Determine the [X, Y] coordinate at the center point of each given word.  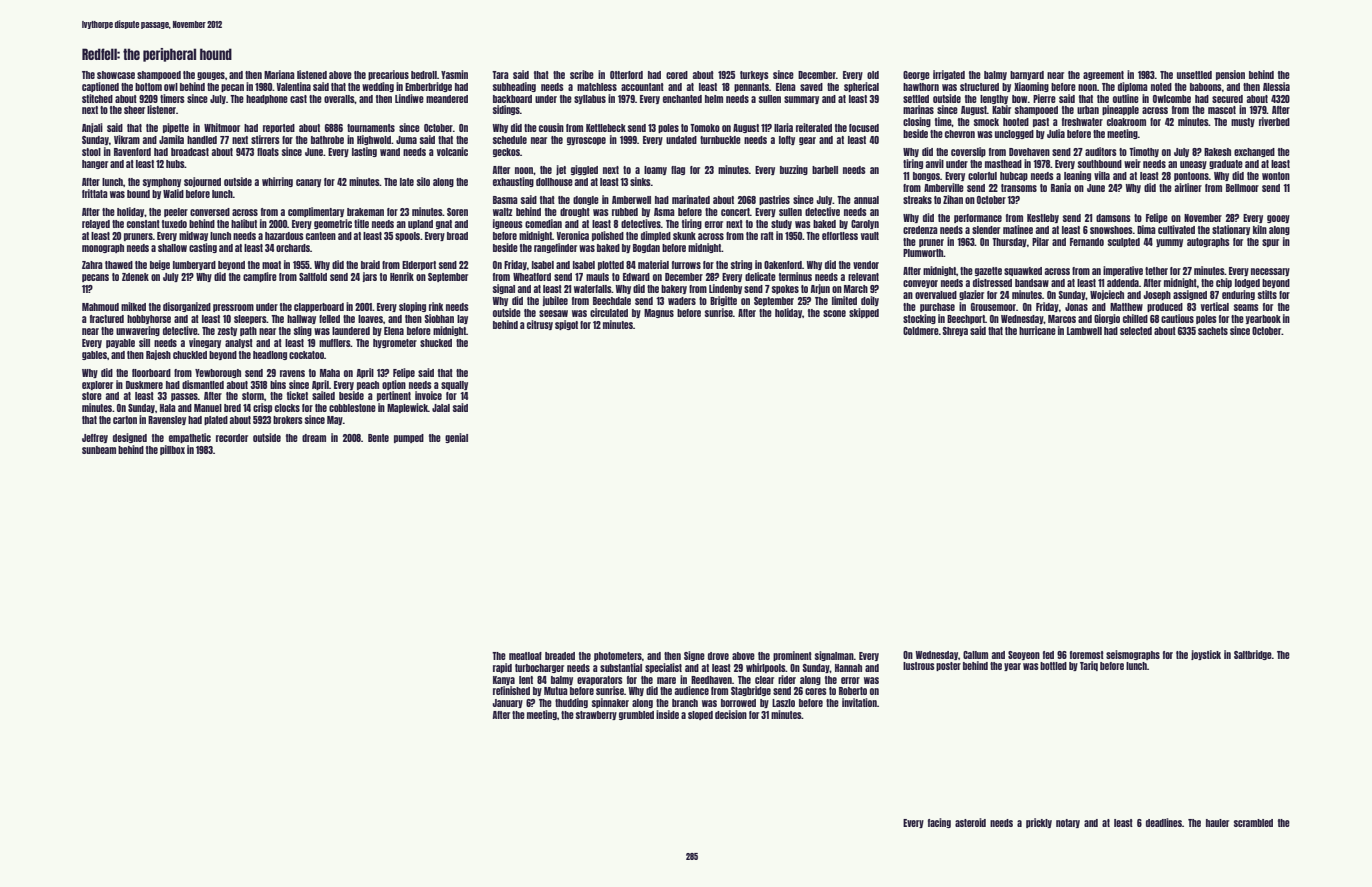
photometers [618, 656]
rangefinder [555, 248]
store [92, 396]
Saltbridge [1253, 655]
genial [456, 438]
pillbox [172, 450]
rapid [502, 668]
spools [407, 236]
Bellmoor [1242, 188]
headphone [267, 99]
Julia [1056, 133]
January [507, 703]
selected [1136, 331]
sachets [1213, 331]
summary [801, 100]
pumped [409, 438]
